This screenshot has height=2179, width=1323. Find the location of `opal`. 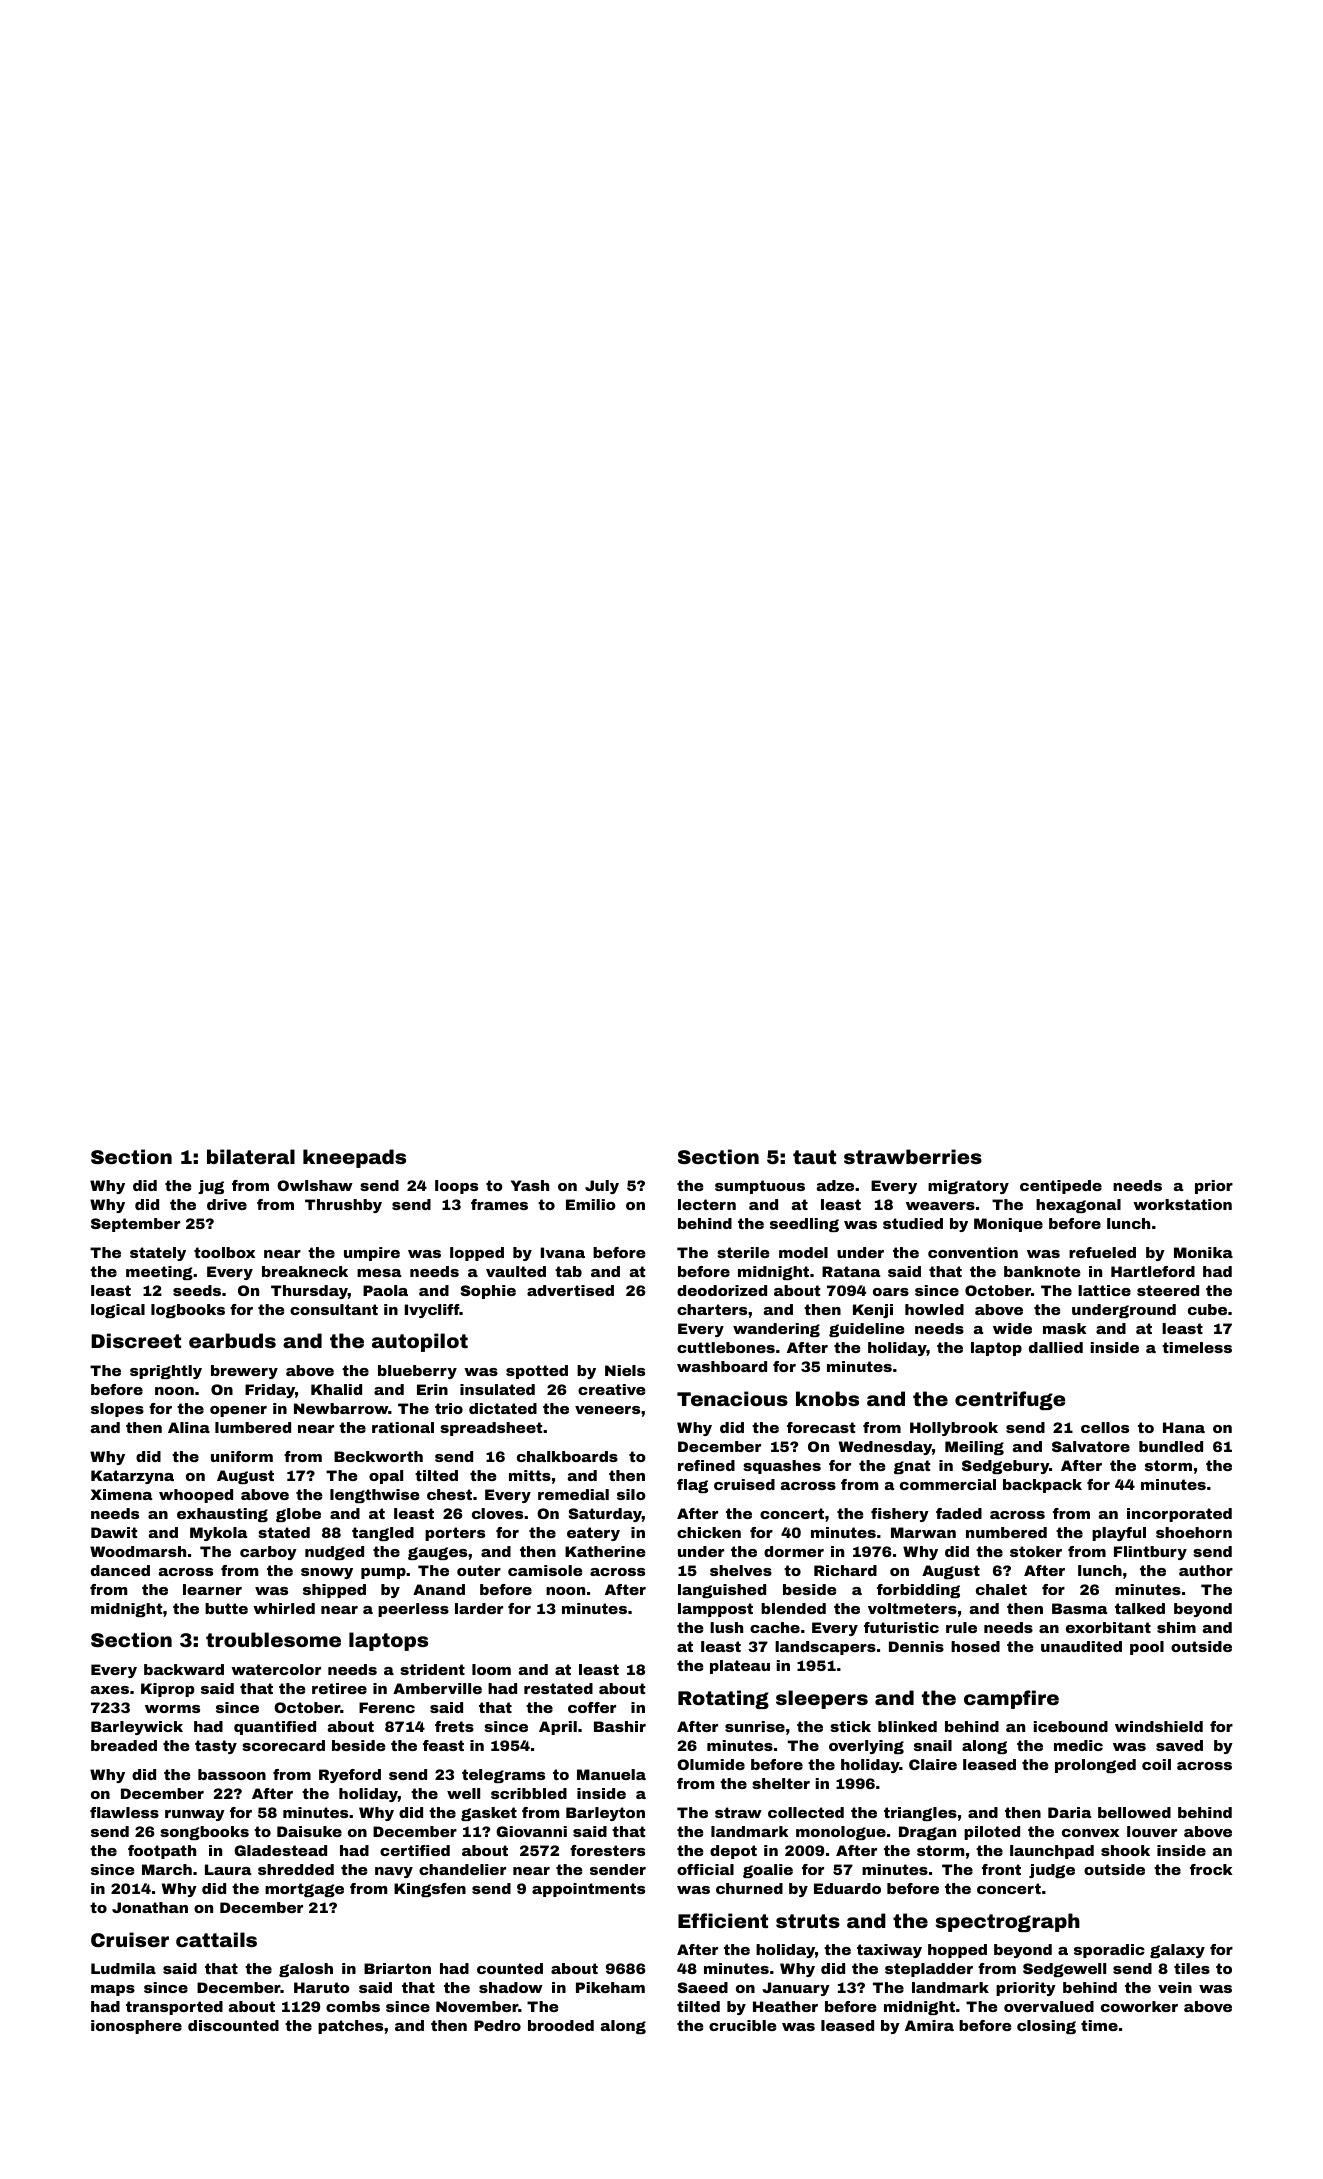

opal is located at coordinates (386, 1477).
